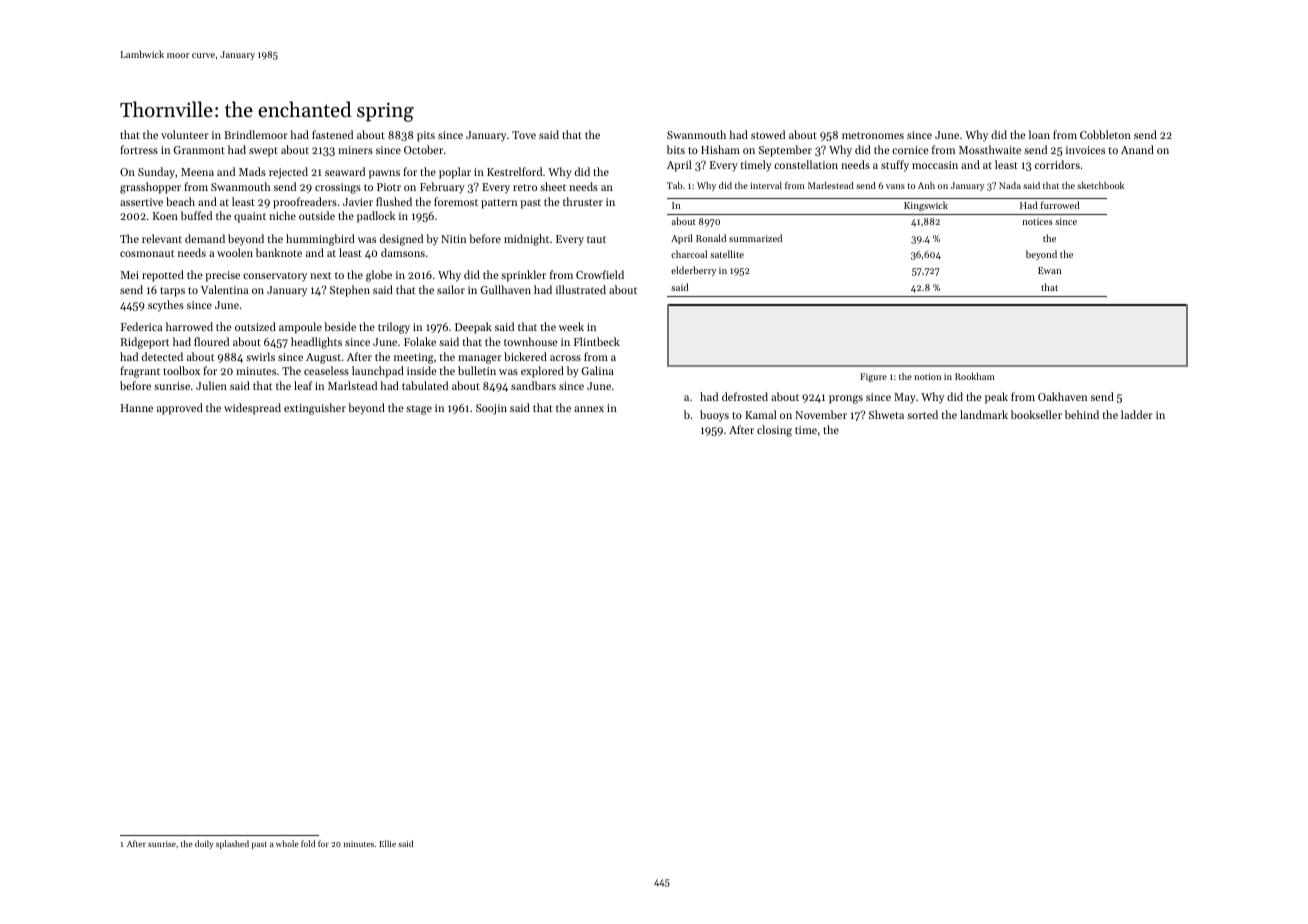  Describe the element at coordinates (491, 409) in the page. I see `Soojin` at that location.
